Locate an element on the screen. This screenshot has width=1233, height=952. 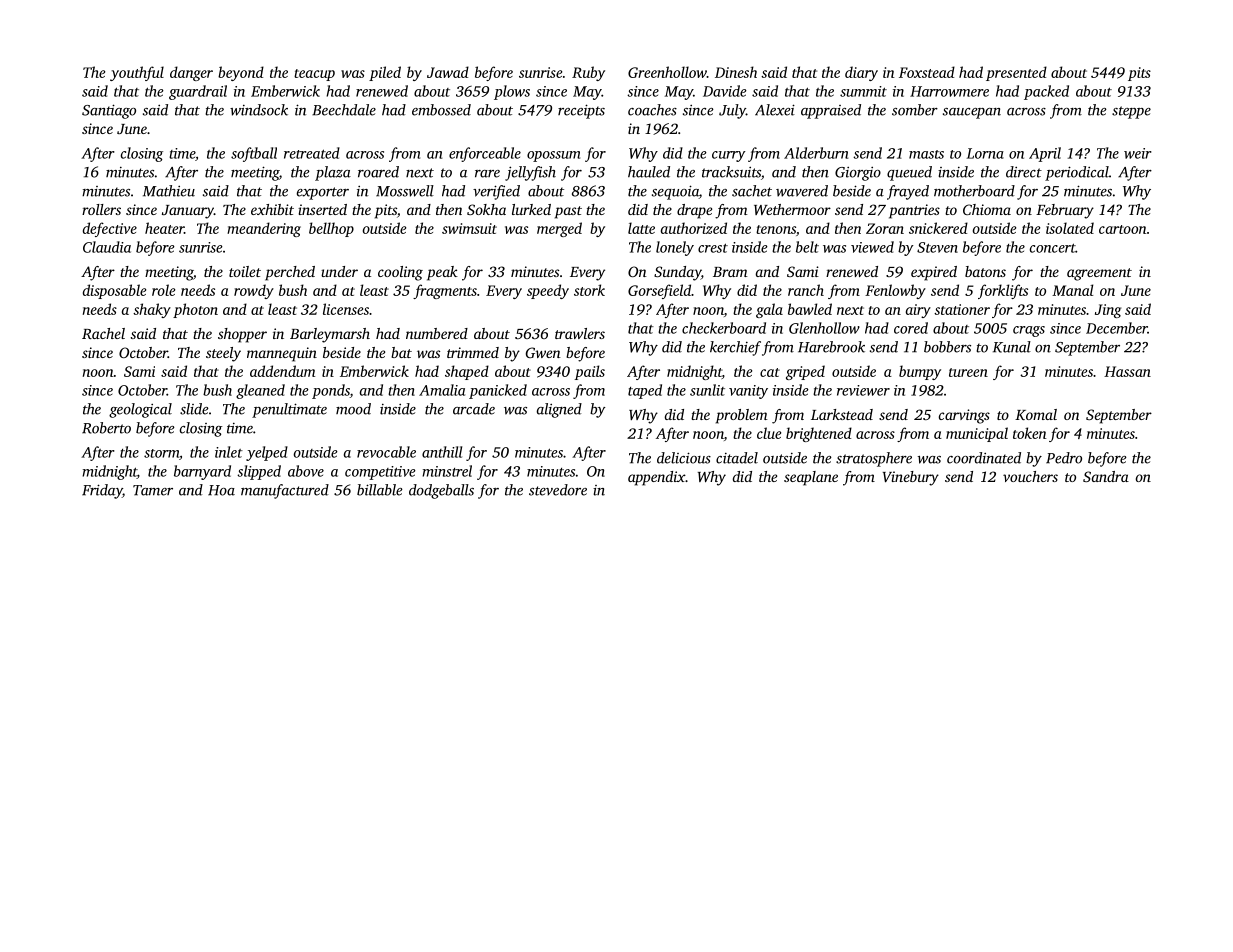
masts is located at coordinates (926, 154).
